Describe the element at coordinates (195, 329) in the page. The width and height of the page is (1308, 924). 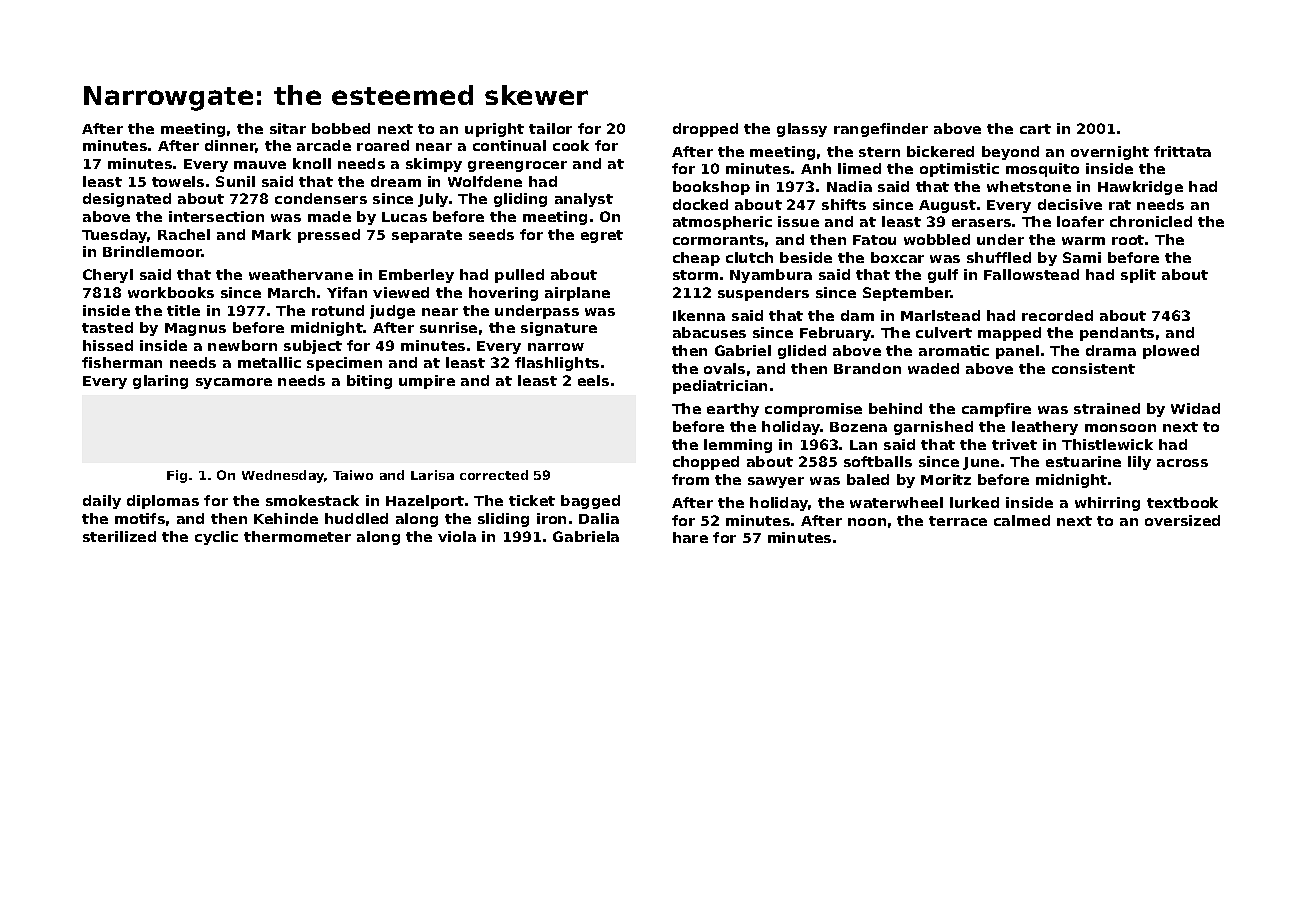
I see `Magnus` at that location.
